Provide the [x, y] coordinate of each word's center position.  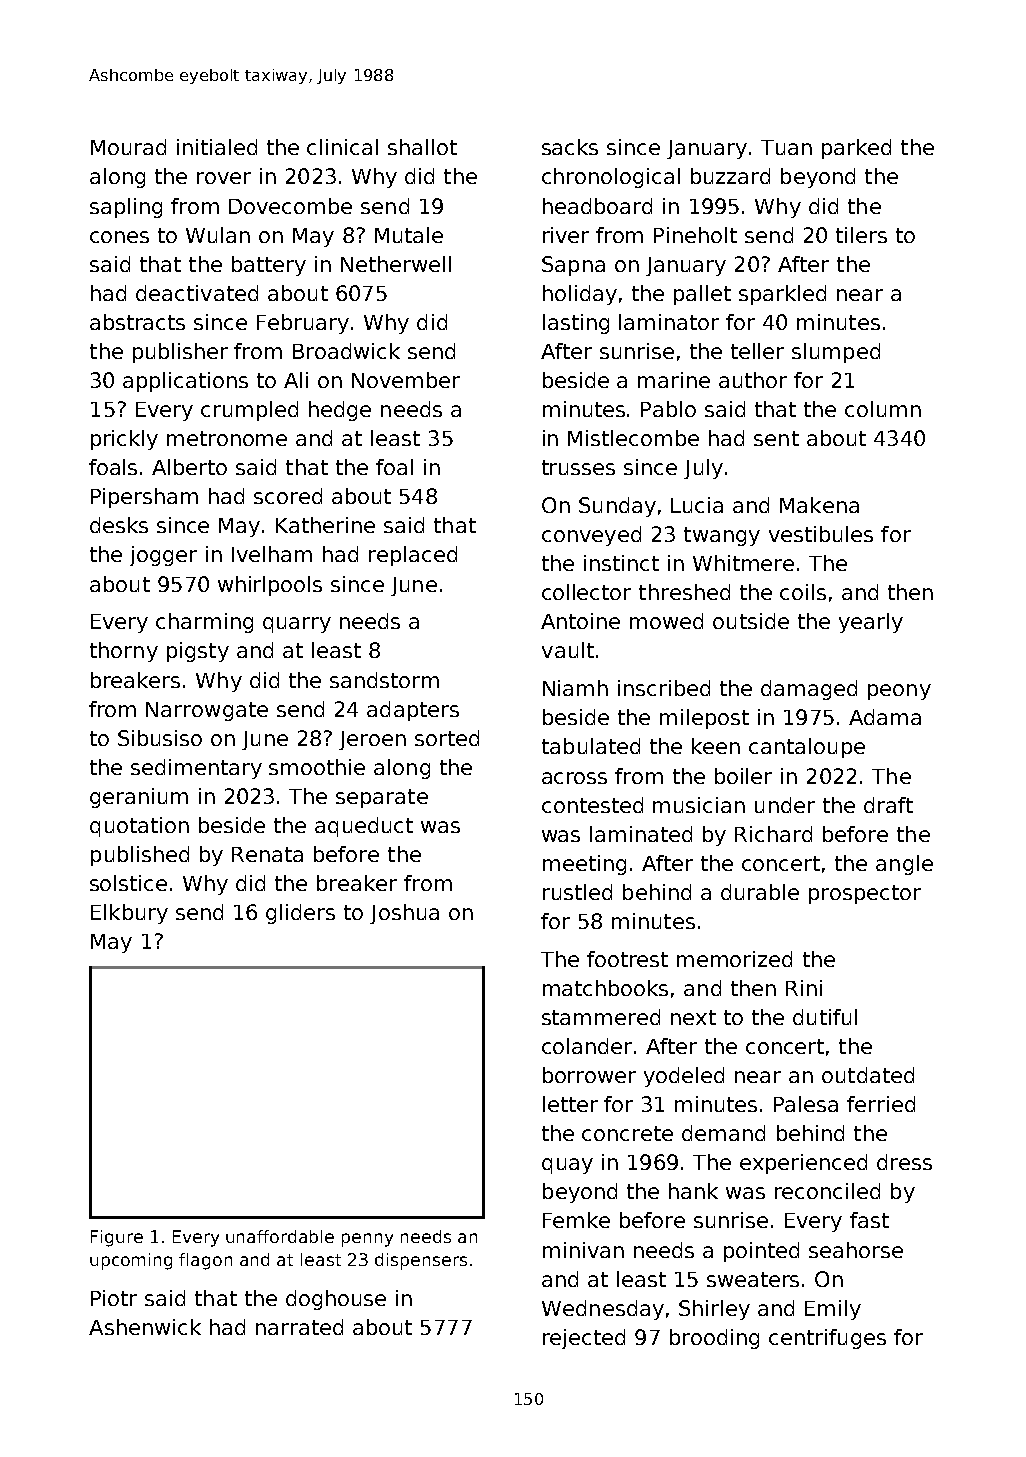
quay [567, 1166]
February [303, 324]
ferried [881, 1104]
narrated [299, 1327]
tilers [861, 235]
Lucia [697, 505]
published [140, 856]
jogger [163, 556]
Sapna [573, 266]
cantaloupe [807, 748]
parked [856, 149]
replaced [413, 556]
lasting [576, 324]
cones [119, 237]
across [574, 778]
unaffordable [280, 1236]
